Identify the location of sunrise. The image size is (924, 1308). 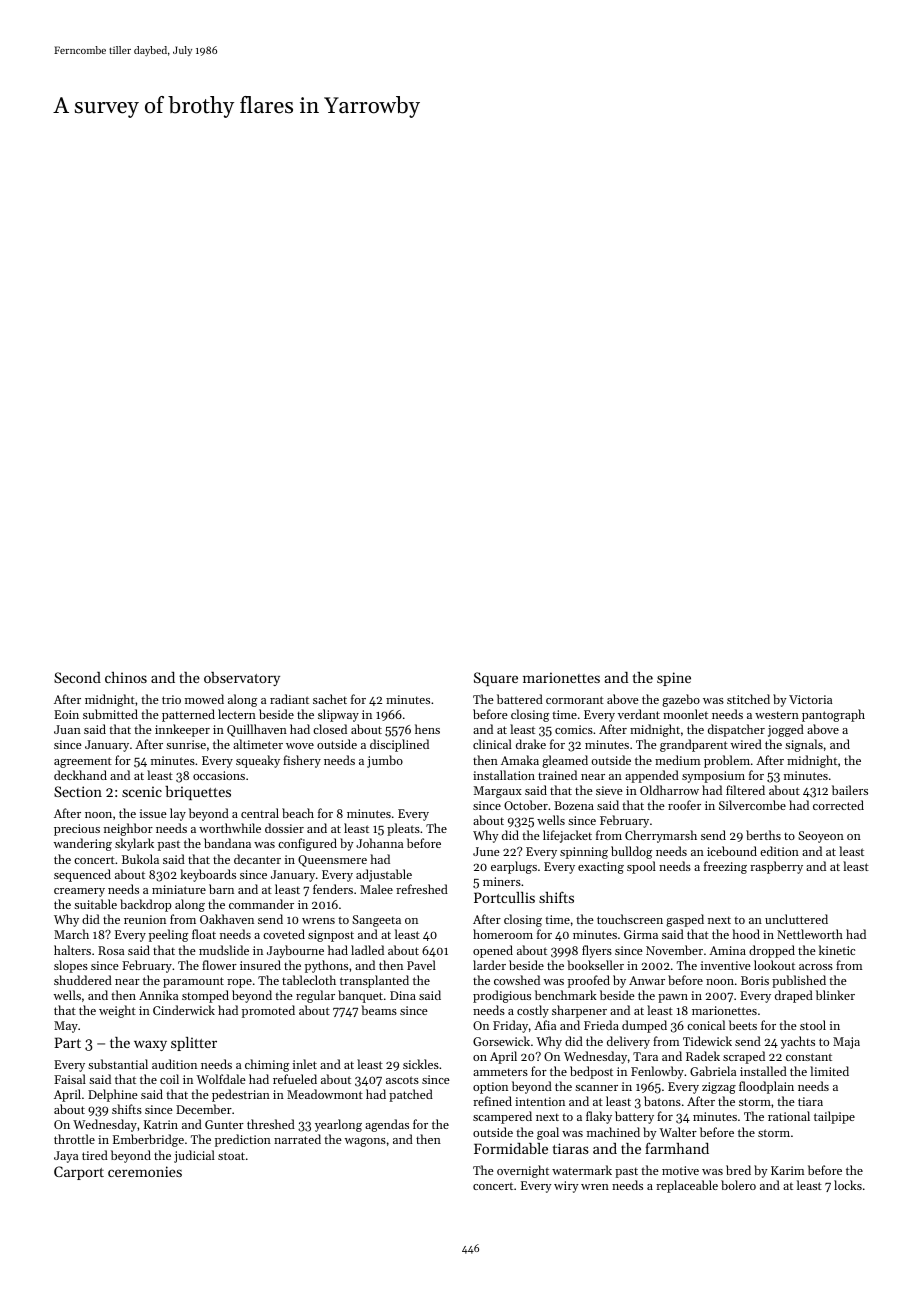
(186, 744).
